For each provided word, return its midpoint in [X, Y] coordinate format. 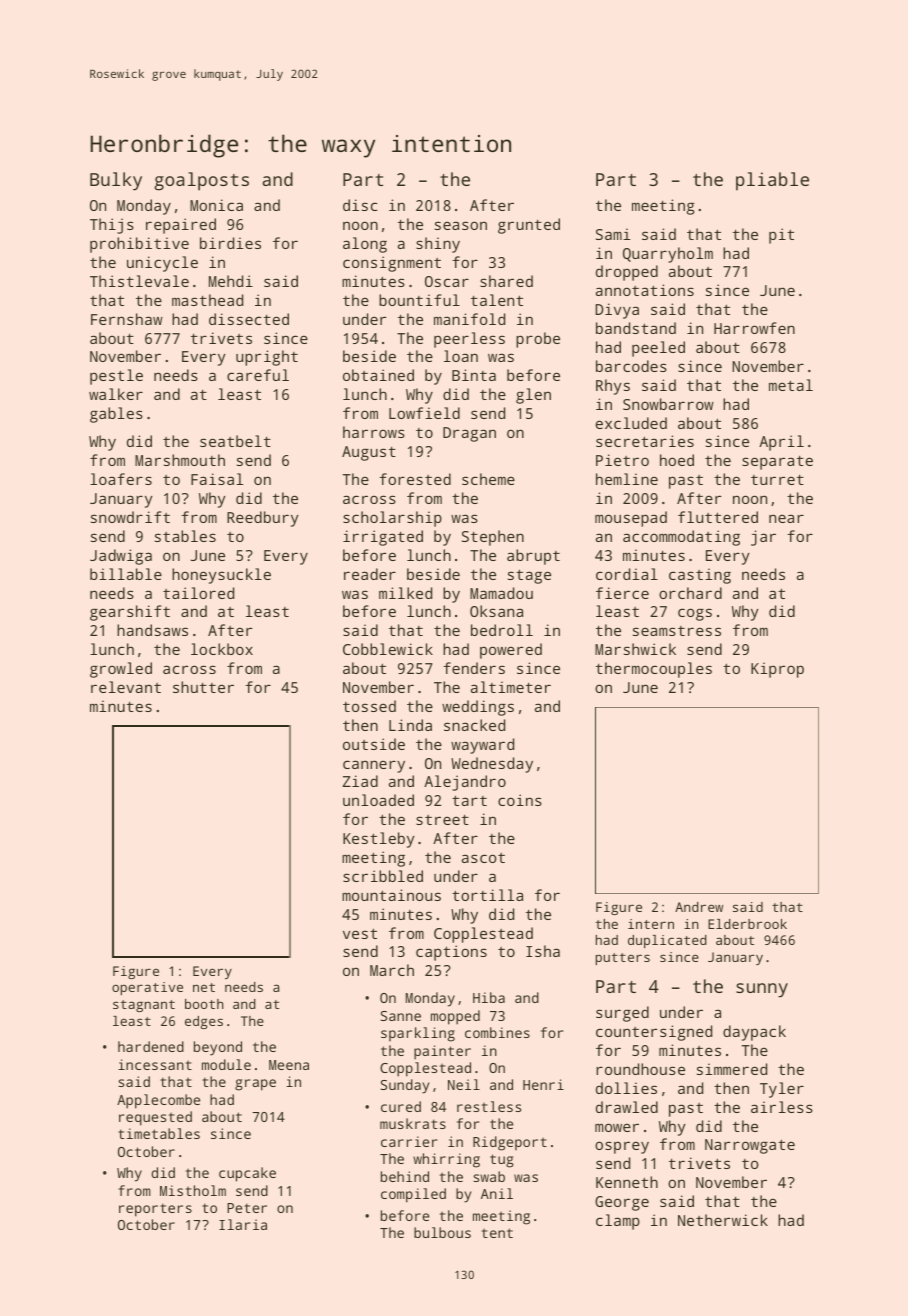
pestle [116, 377]
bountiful [419, 300]
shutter [203, 687]
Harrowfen [754, 328]
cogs [695, 614]
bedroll [502, 630]
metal [791, 385]
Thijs [112, 226]
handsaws [152, 630]
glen [533, 396]
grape [255, 1085]
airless [782, 1107]
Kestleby [379, 840]
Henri [543, 1084]
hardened [151, 1046]
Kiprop [777, 670]
